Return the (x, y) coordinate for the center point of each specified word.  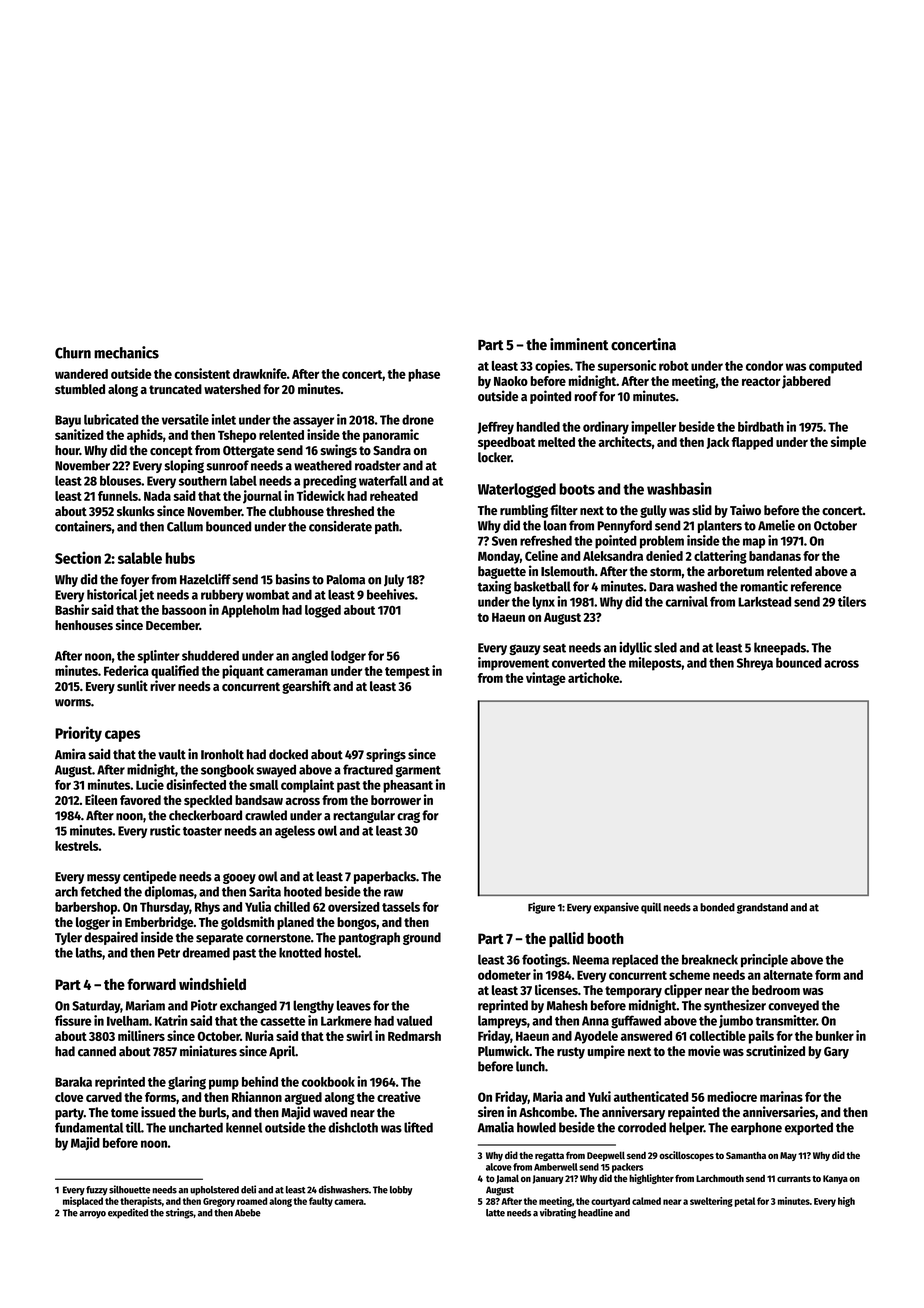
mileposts (655, 664)
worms (73, 703)
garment (418, 772)
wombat (268, 594)
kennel (244, 1127)
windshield (212, 984)
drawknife (260, 373)
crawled (266, 815)
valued (414, 1021)
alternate (788, 975)
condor (764, 366)
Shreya (755, 664)
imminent (579, 344)
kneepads (780, 648)
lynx (544, 603)
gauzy (525, 649)
